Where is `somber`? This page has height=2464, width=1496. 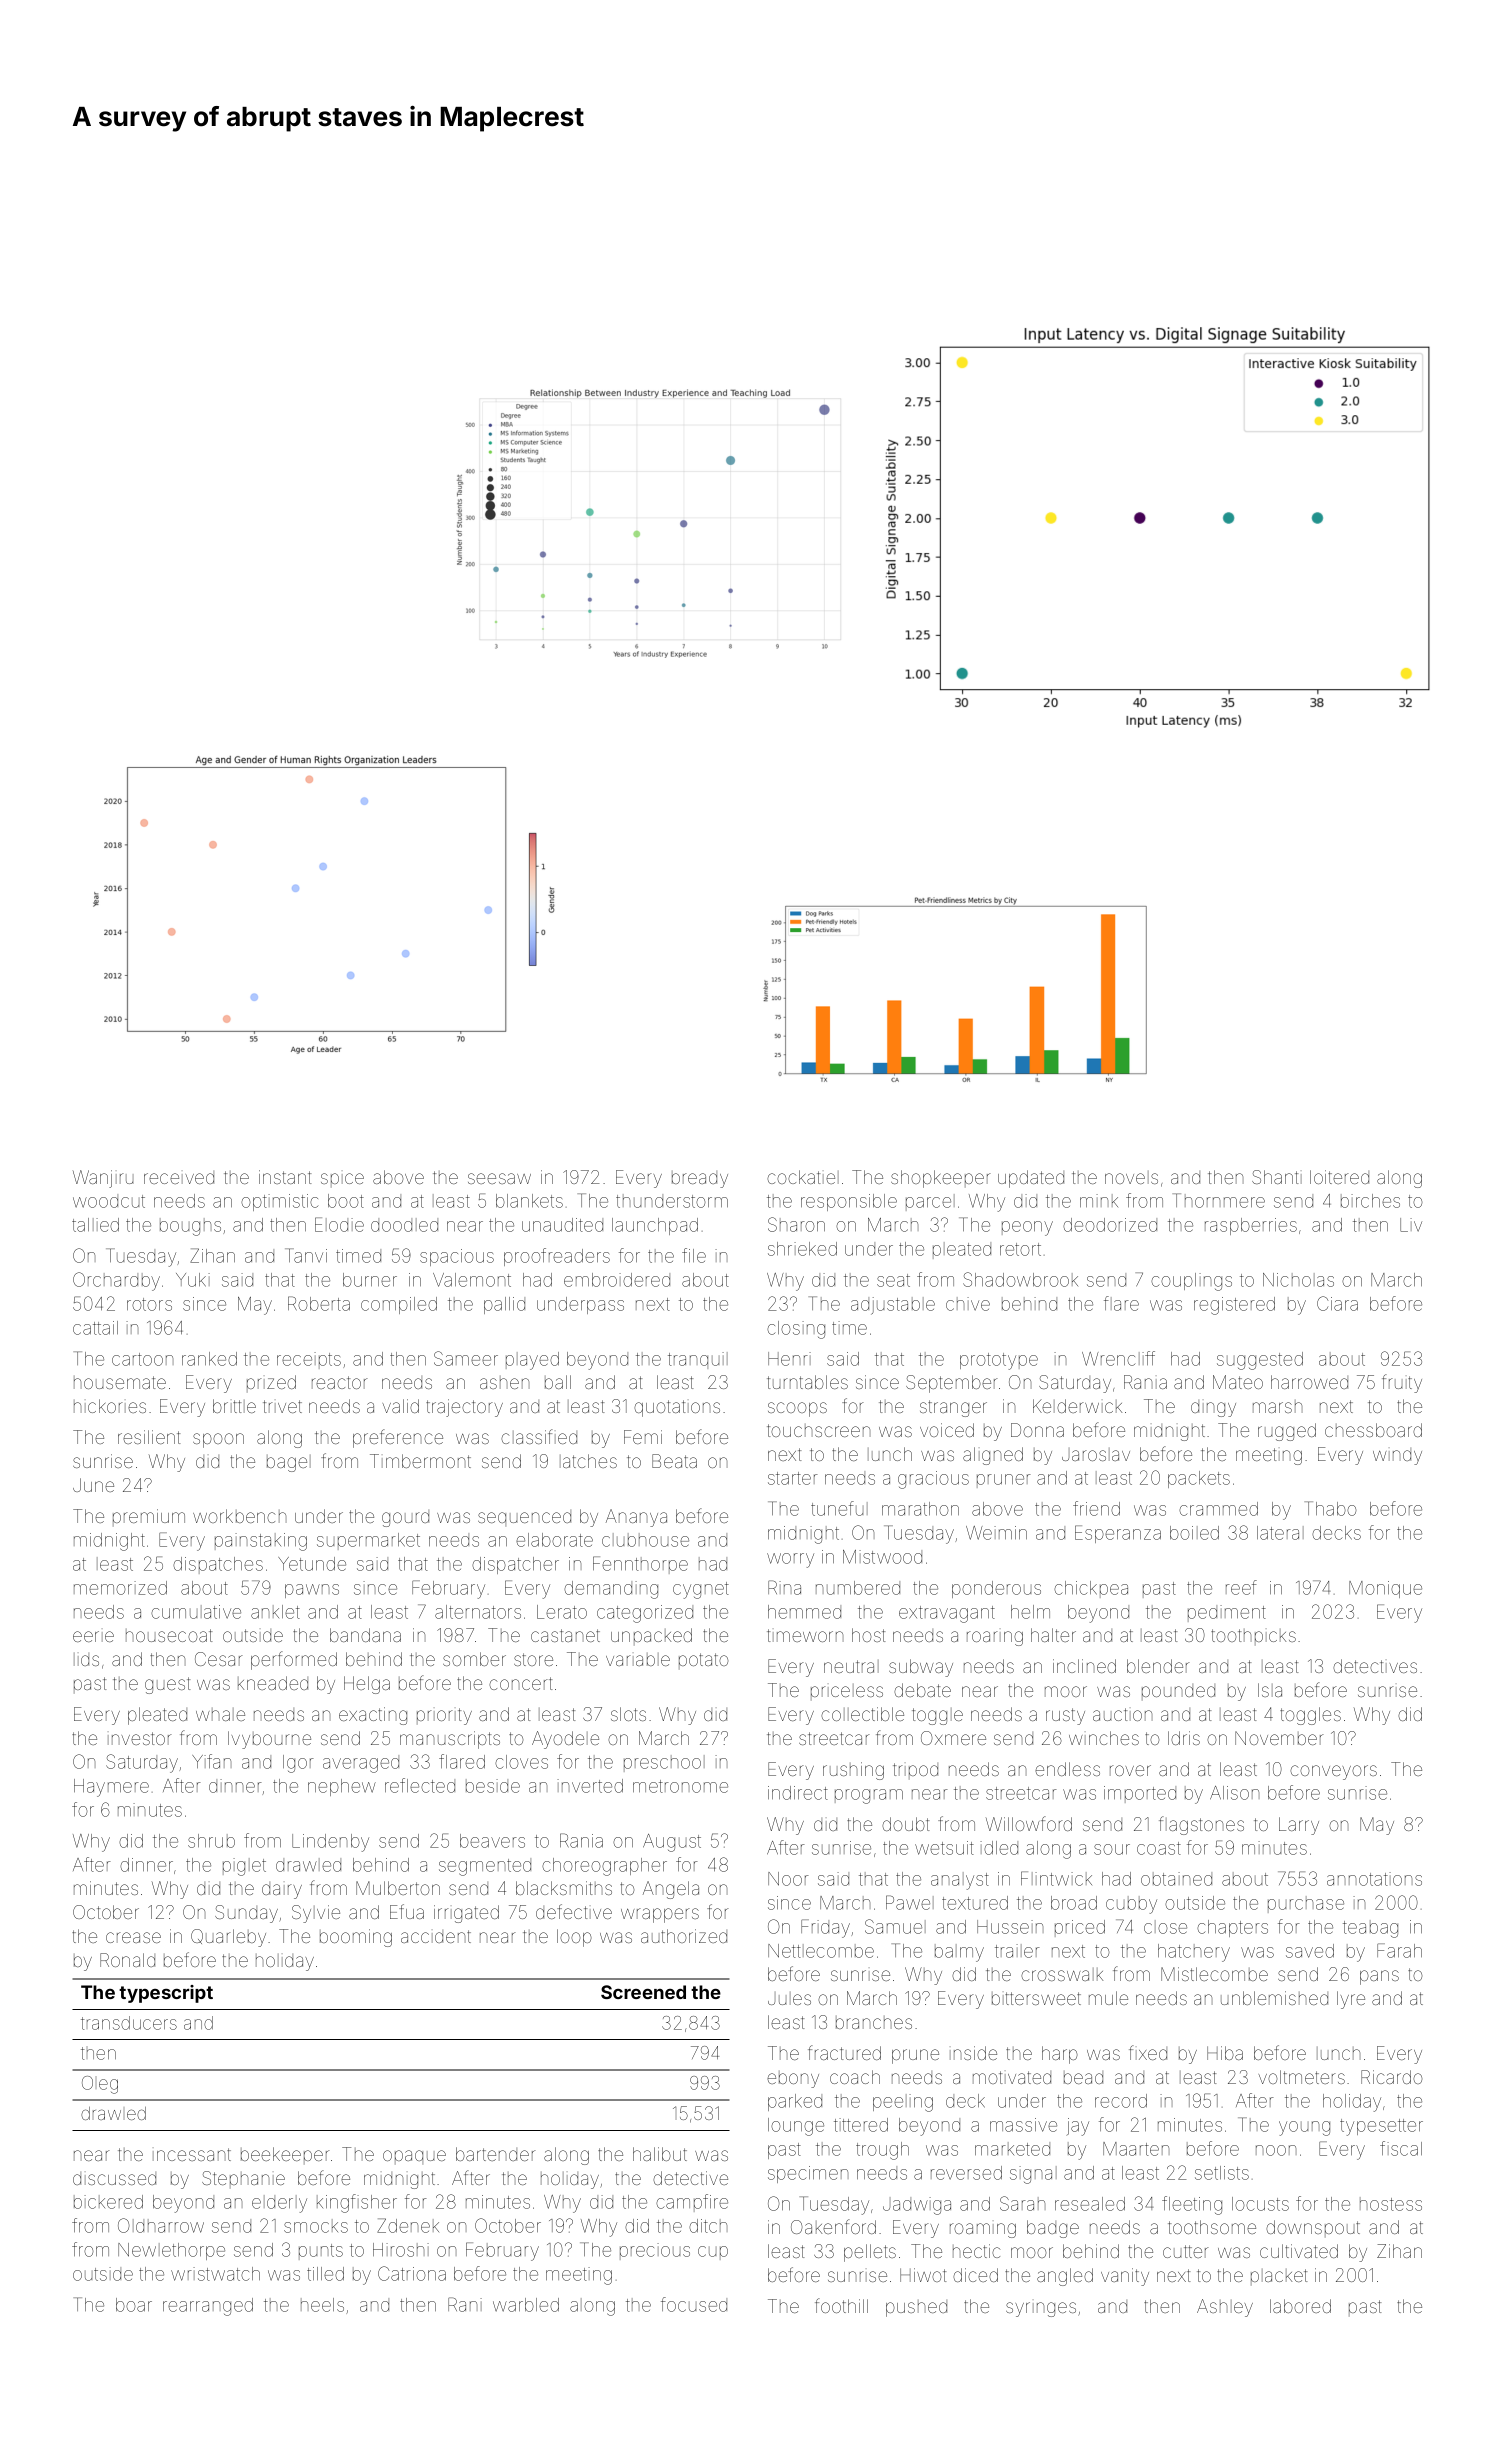 somber is located at coordinates (474, 1659).
